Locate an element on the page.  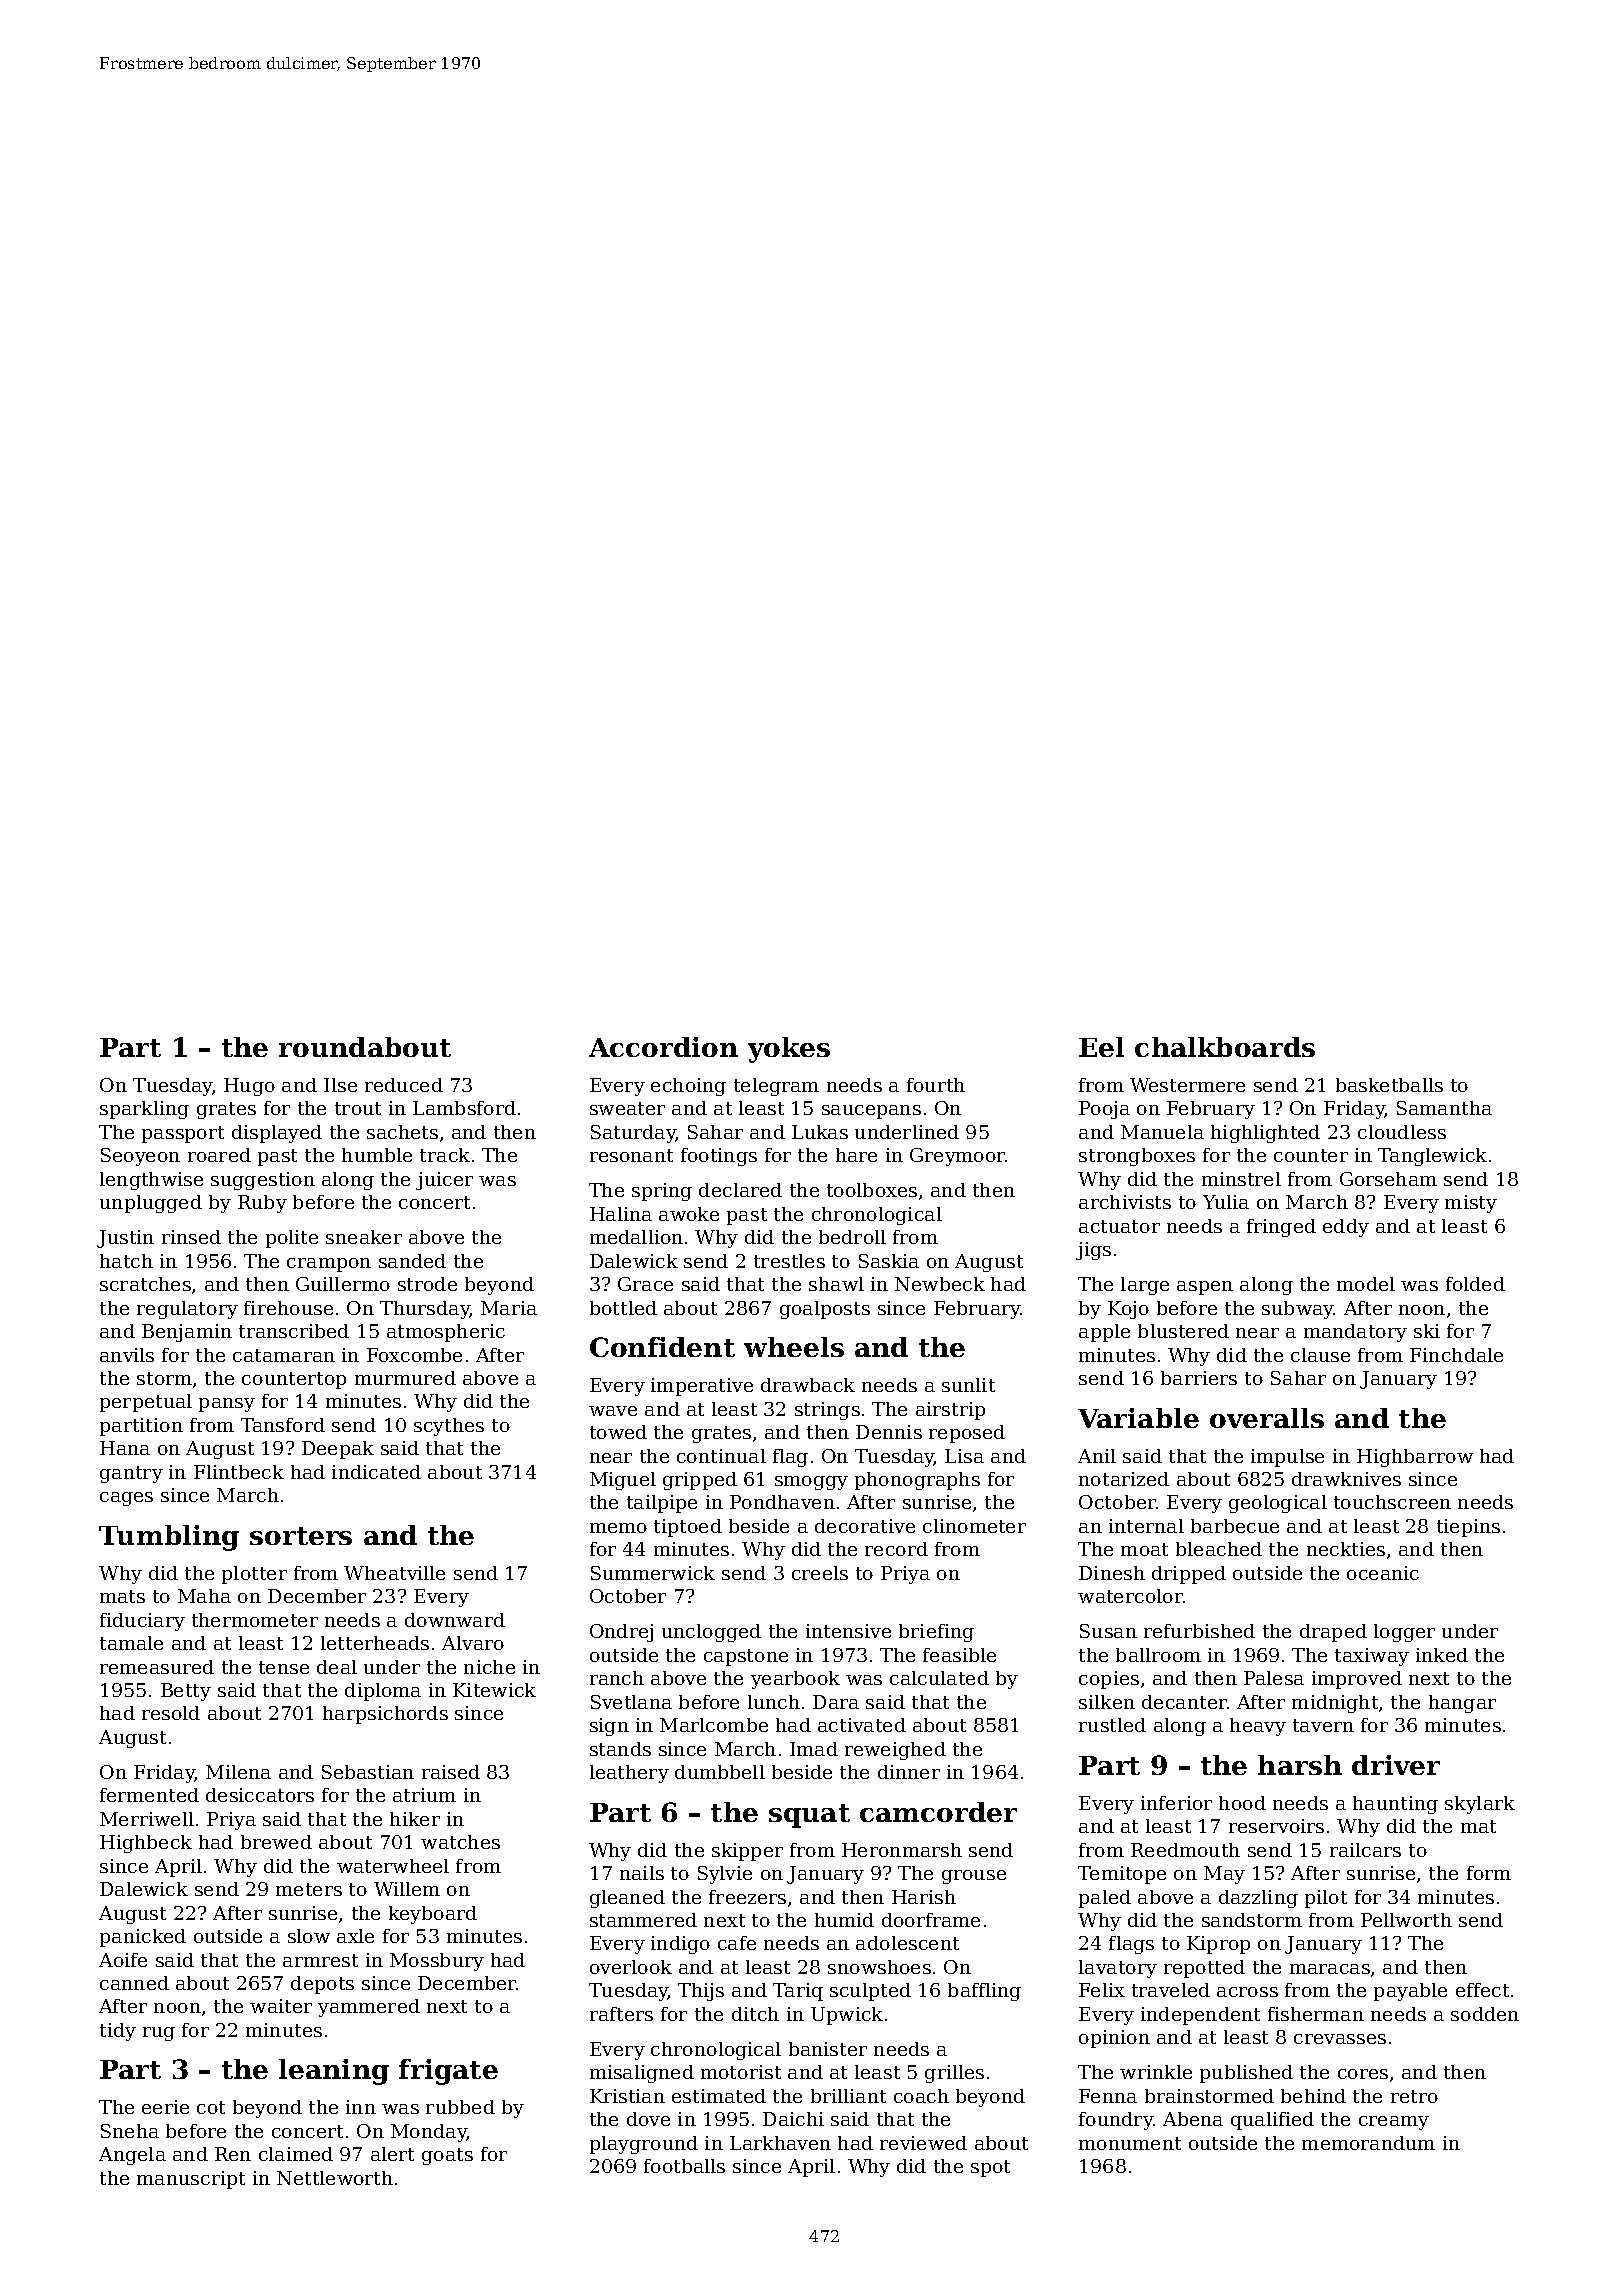
Saskia is located at coordinates (889, 1261).
